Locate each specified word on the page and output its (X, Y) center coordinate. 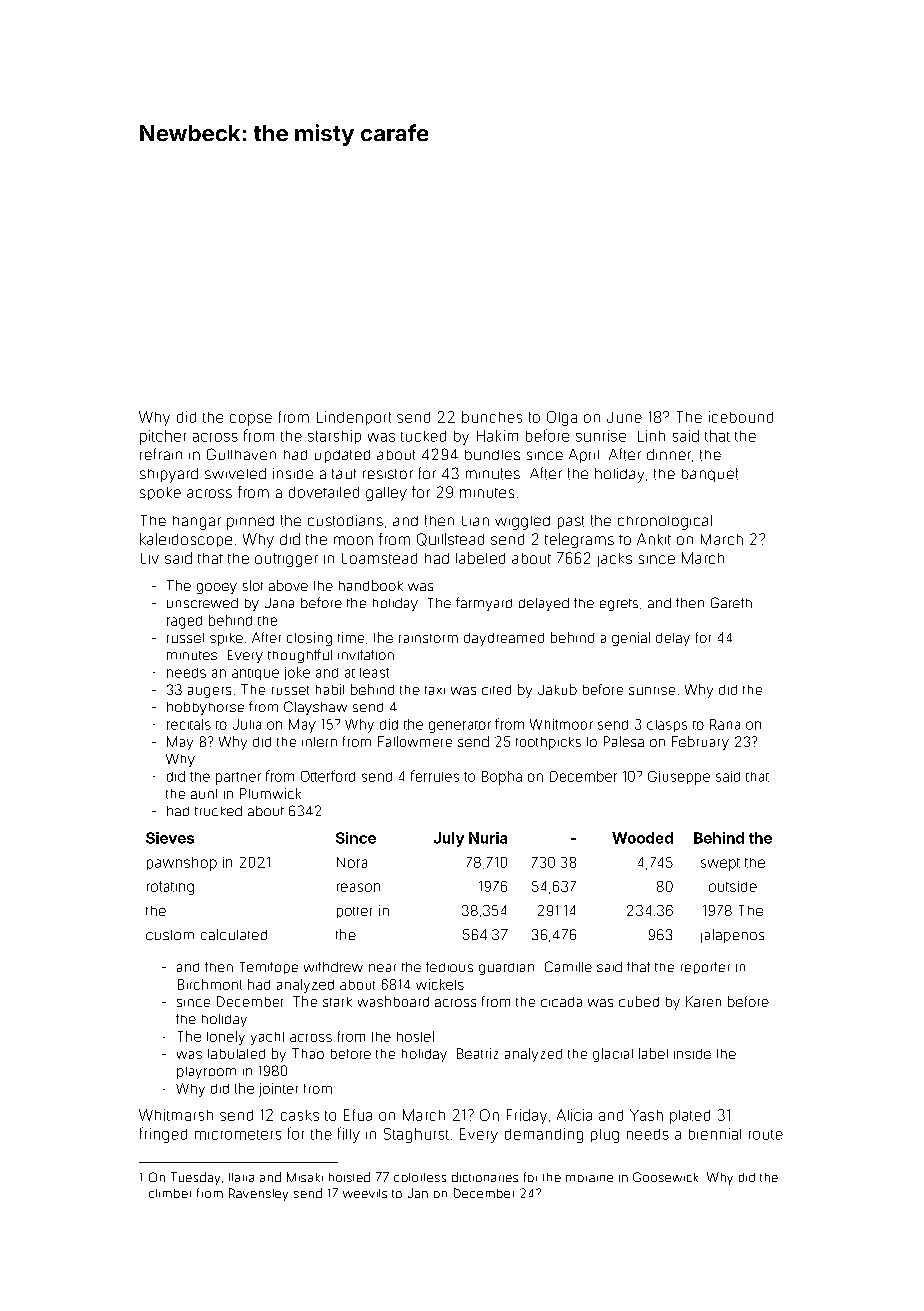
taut (344, 474)
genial (631, 639)
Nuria (488, 838)
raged (184, 622)
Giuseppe (679, 778)
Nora (352, 862)
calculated (234, 934)
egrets (619, 605)
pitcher (163, 437)
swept (720, 864)
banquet (710, 475)
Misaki (305, 1177)
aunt (204, 794)
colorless (420, 1177)
